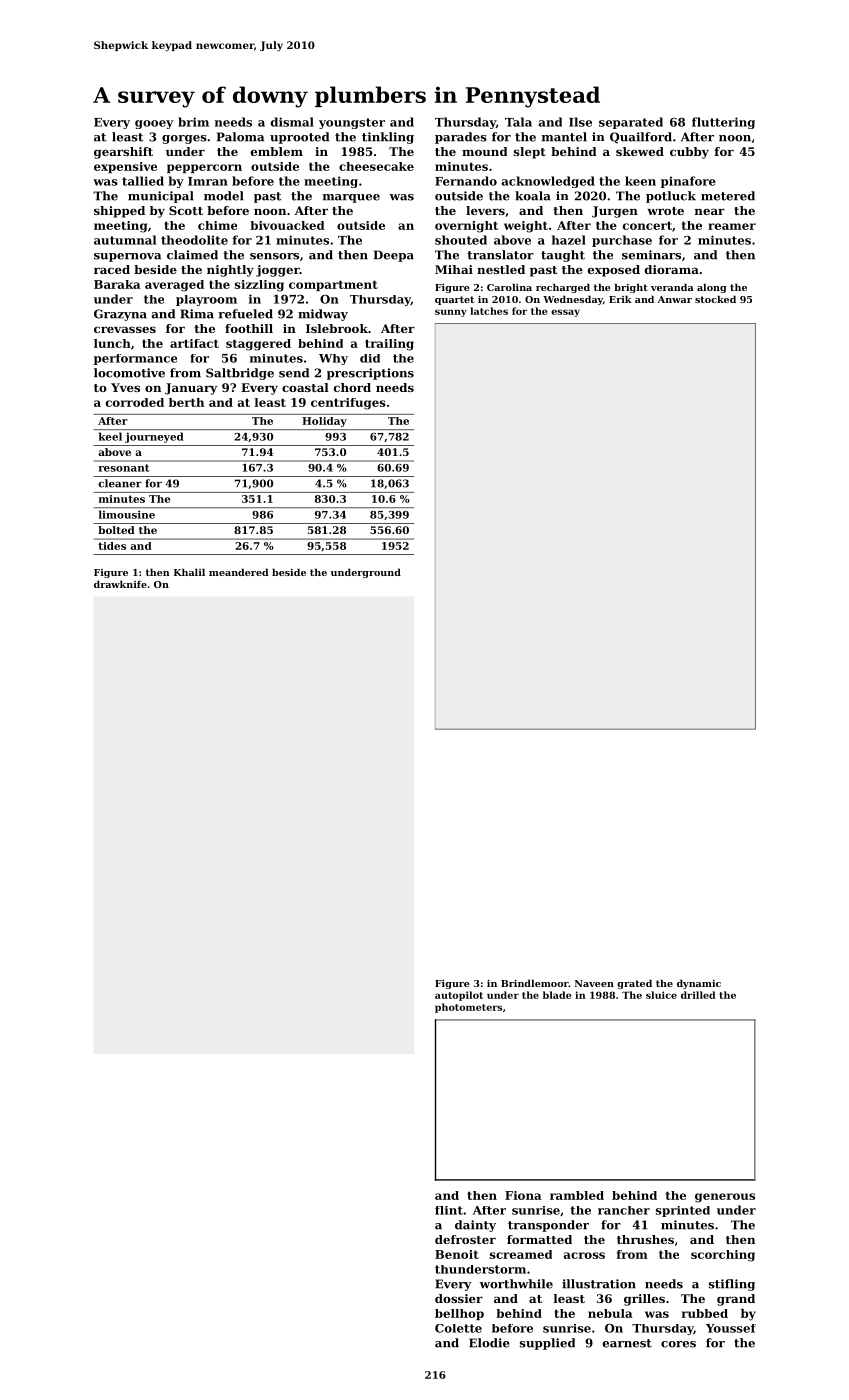 The image size is (849, 1400). I want to click on centrifuges, so click(348, 404).
